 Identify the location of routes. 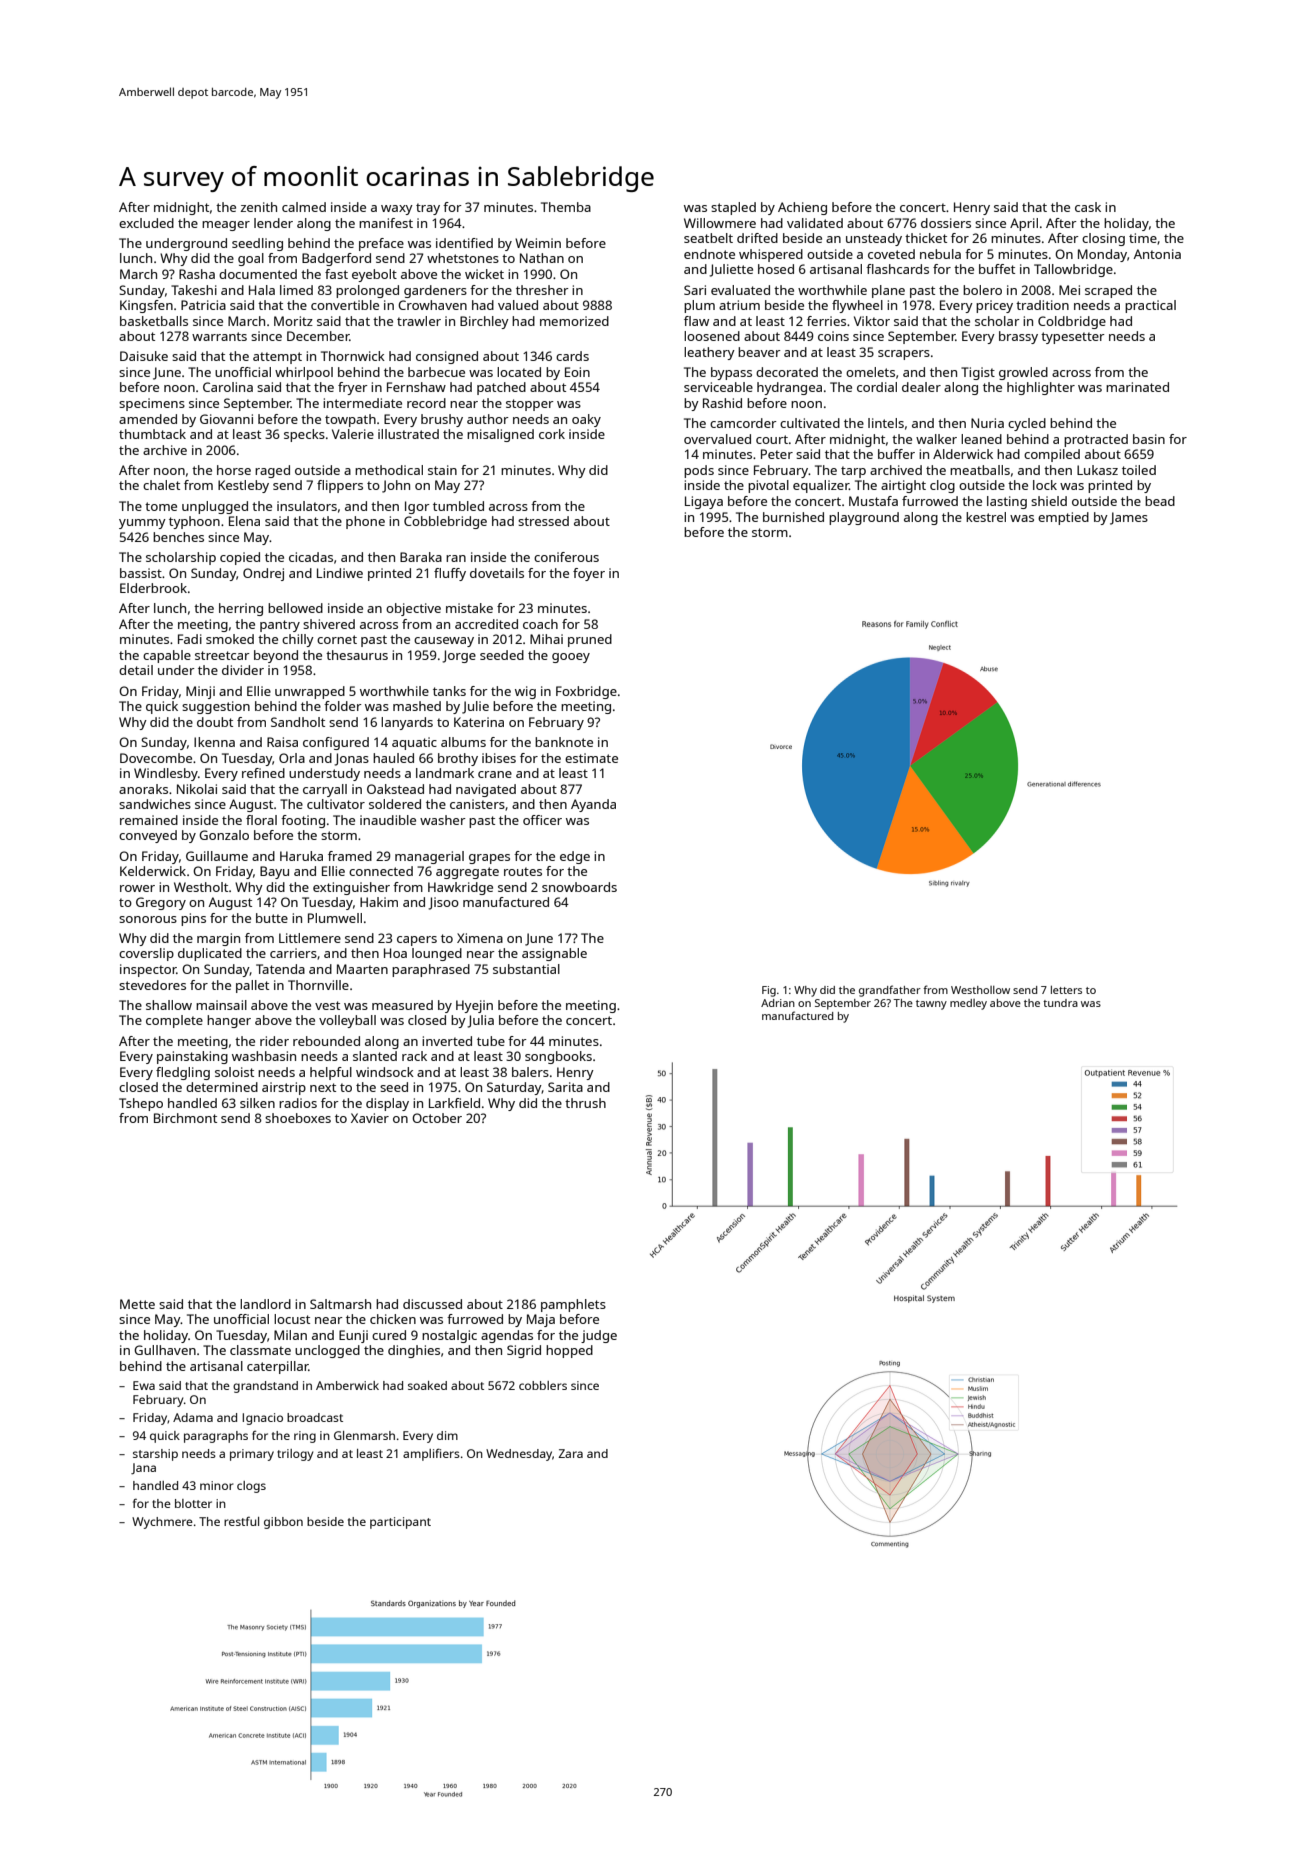
(523, 871).
